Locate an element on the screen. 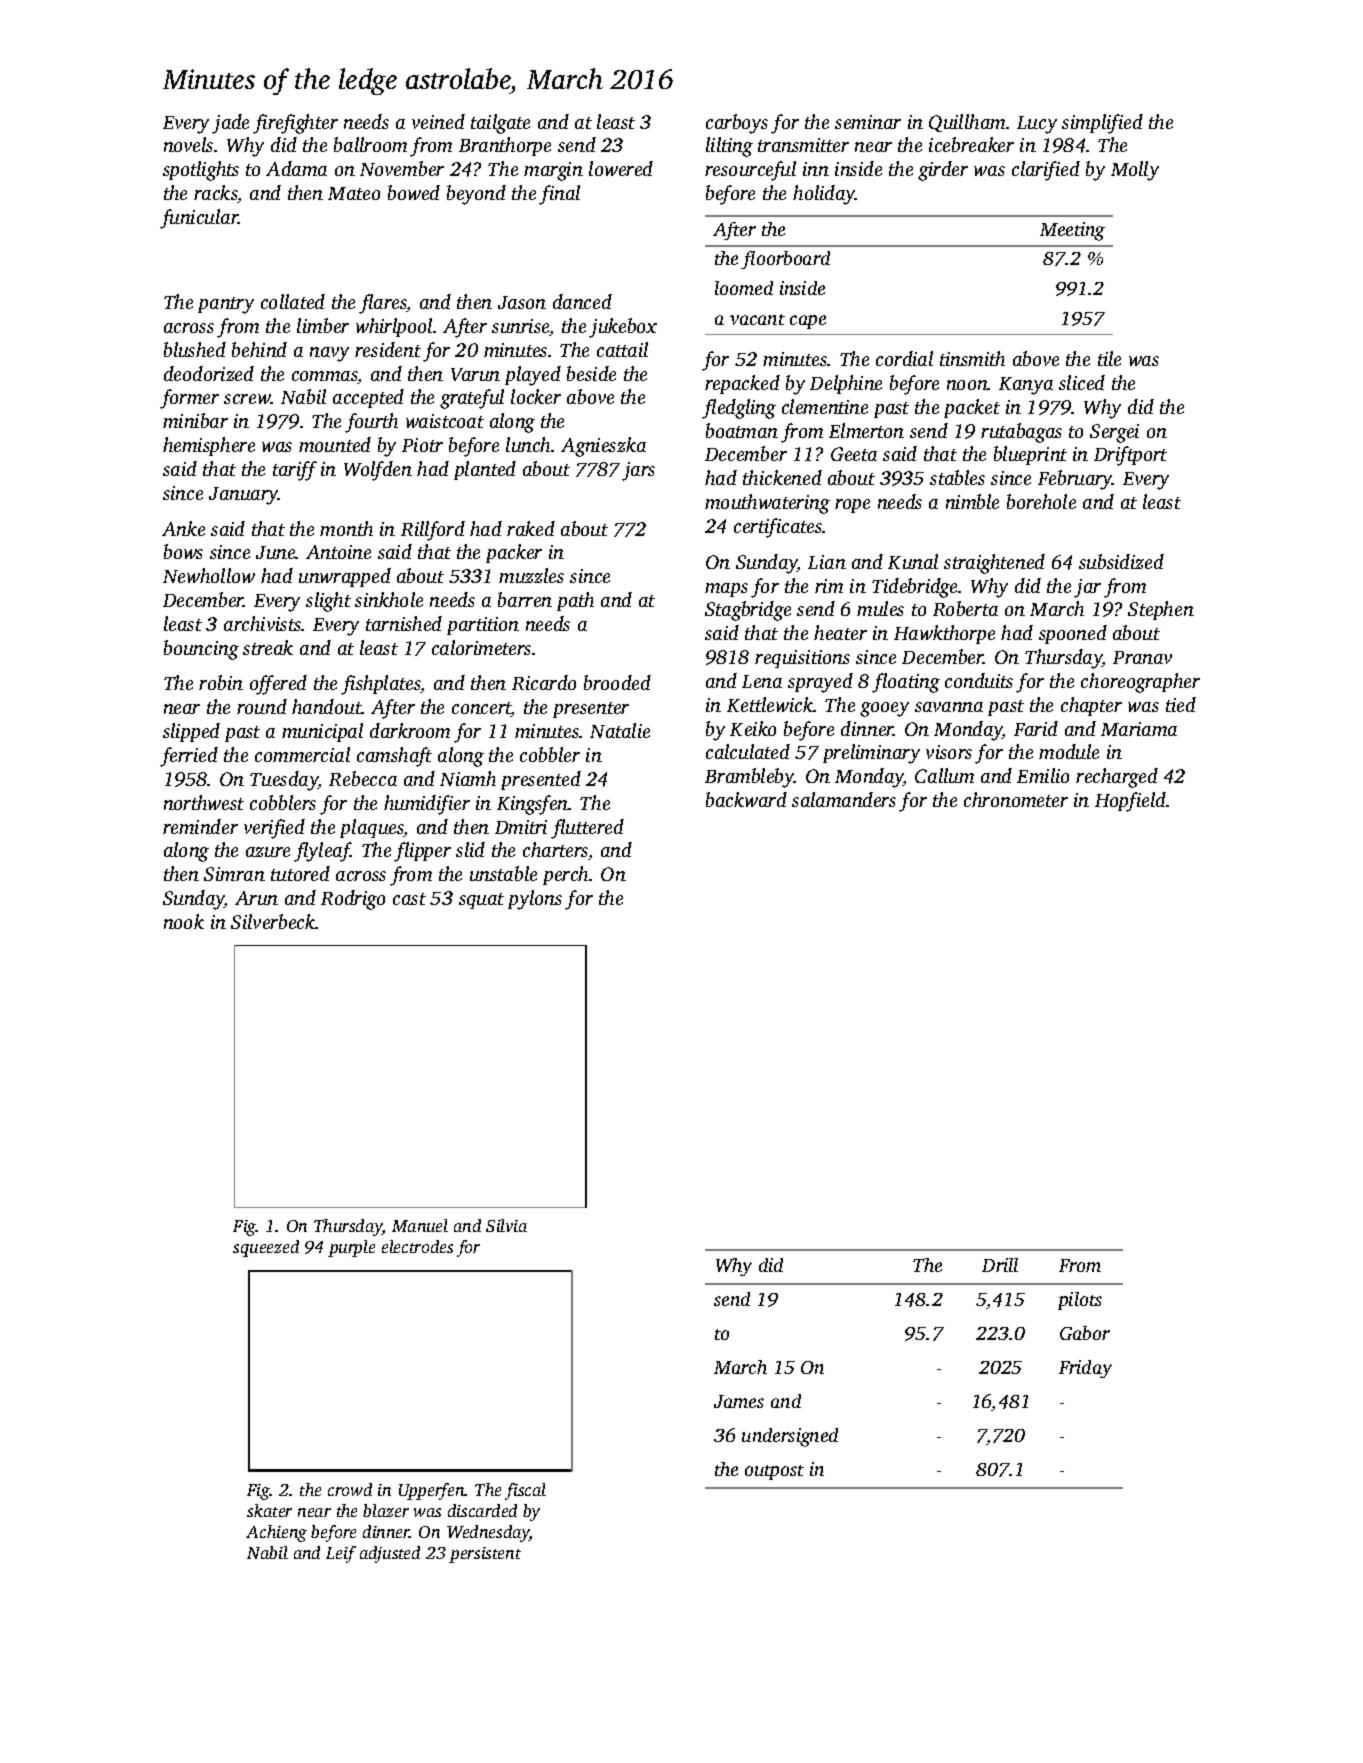 The width and height of the screenshot is (1363, 1763). Drill is located at coordinates (1000, 1265).
